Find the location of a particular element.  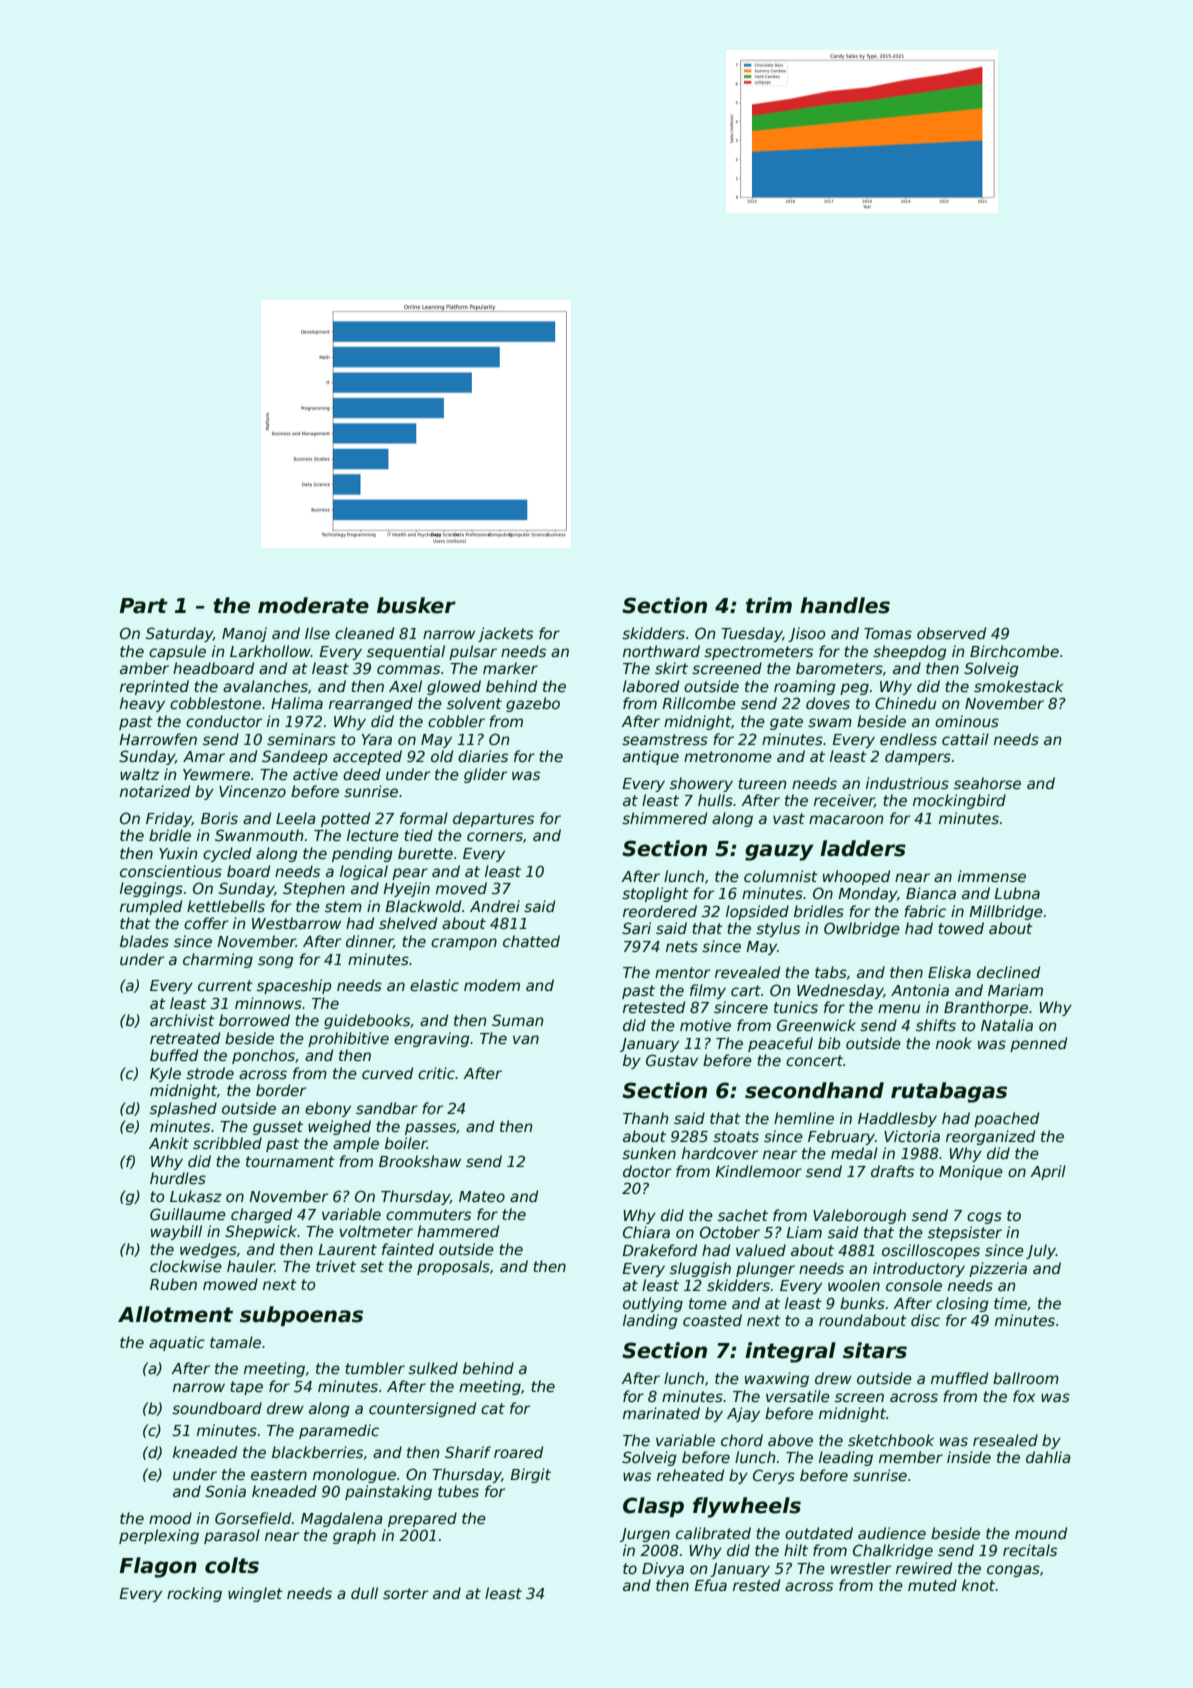

ample is located at coordinates (356, 1144).
